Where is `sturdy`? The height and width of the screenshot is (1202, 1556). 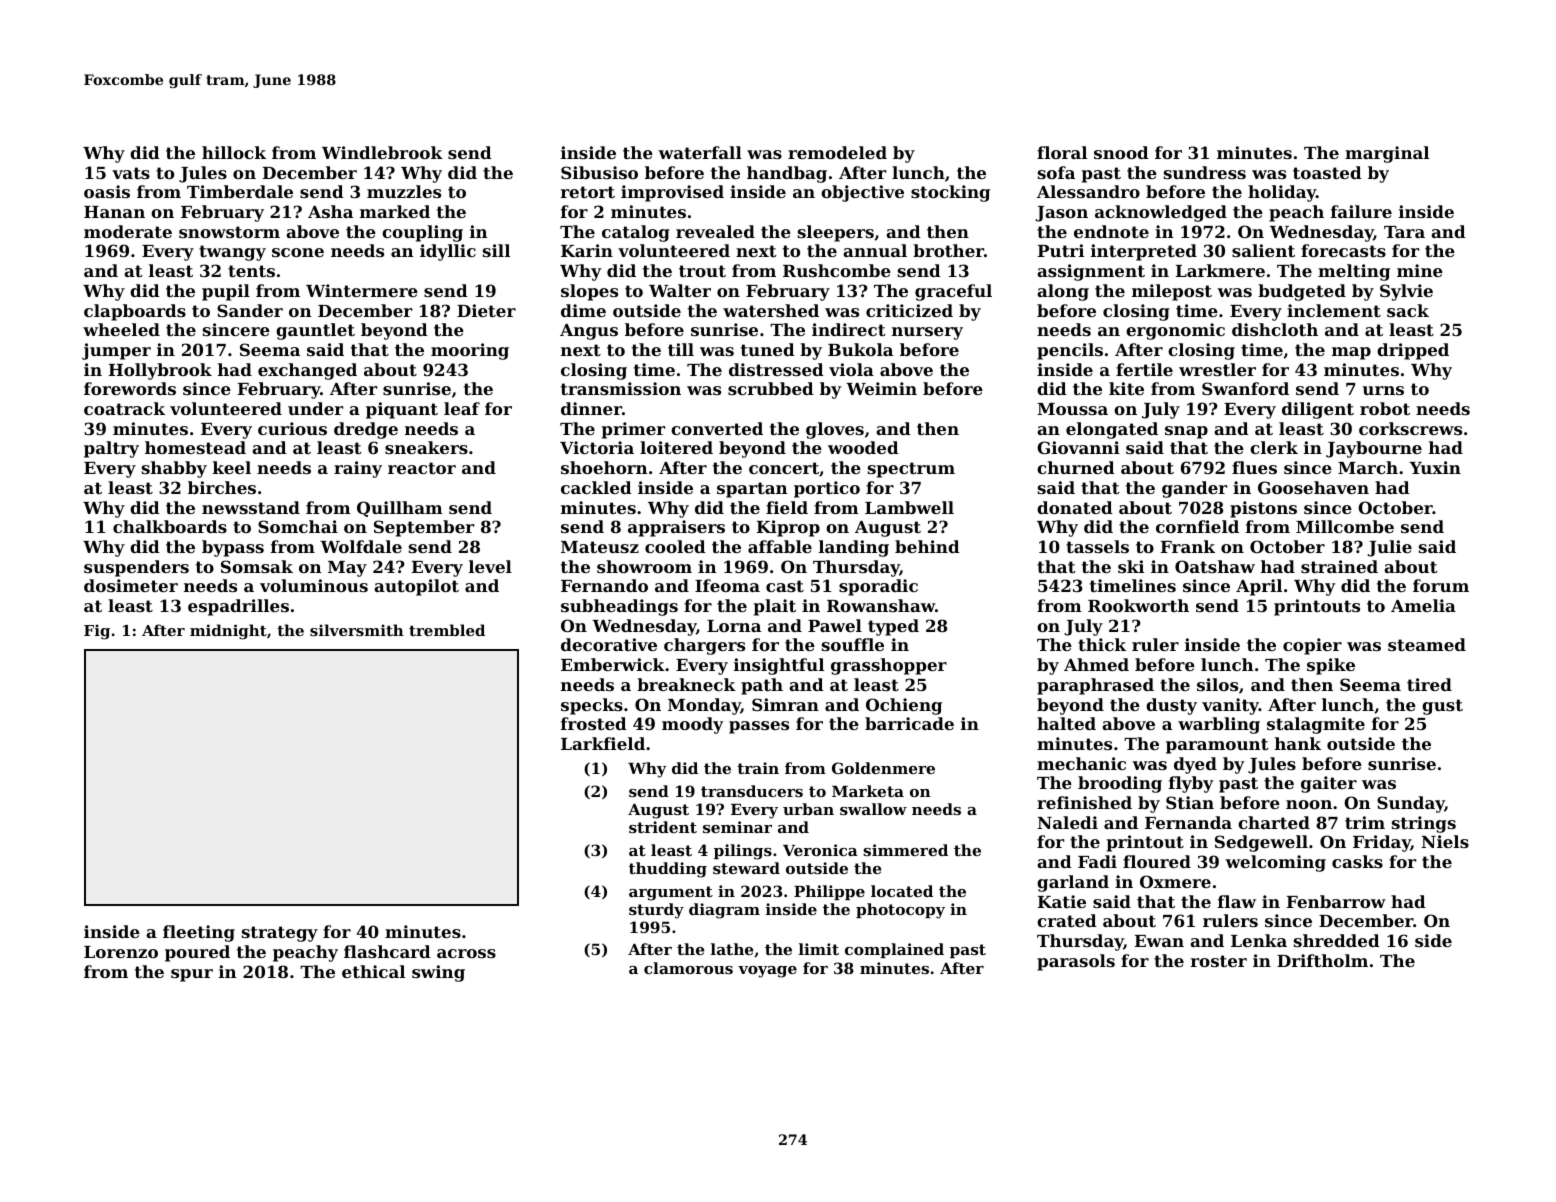
sturdy is located at coordinates (656, 911).
